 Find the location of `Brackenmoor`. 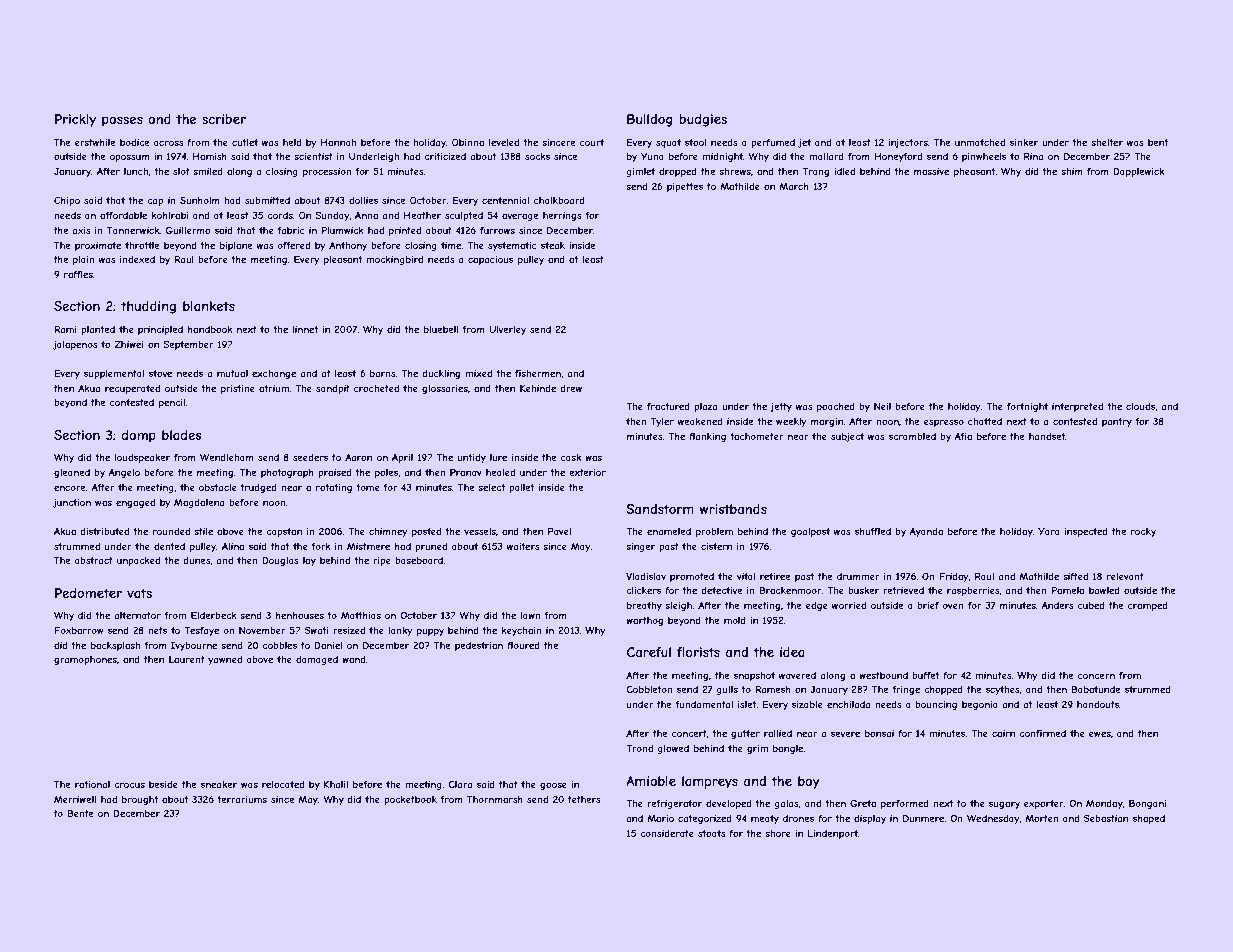

Brackenmoor is located at coordinates (790, 590).
